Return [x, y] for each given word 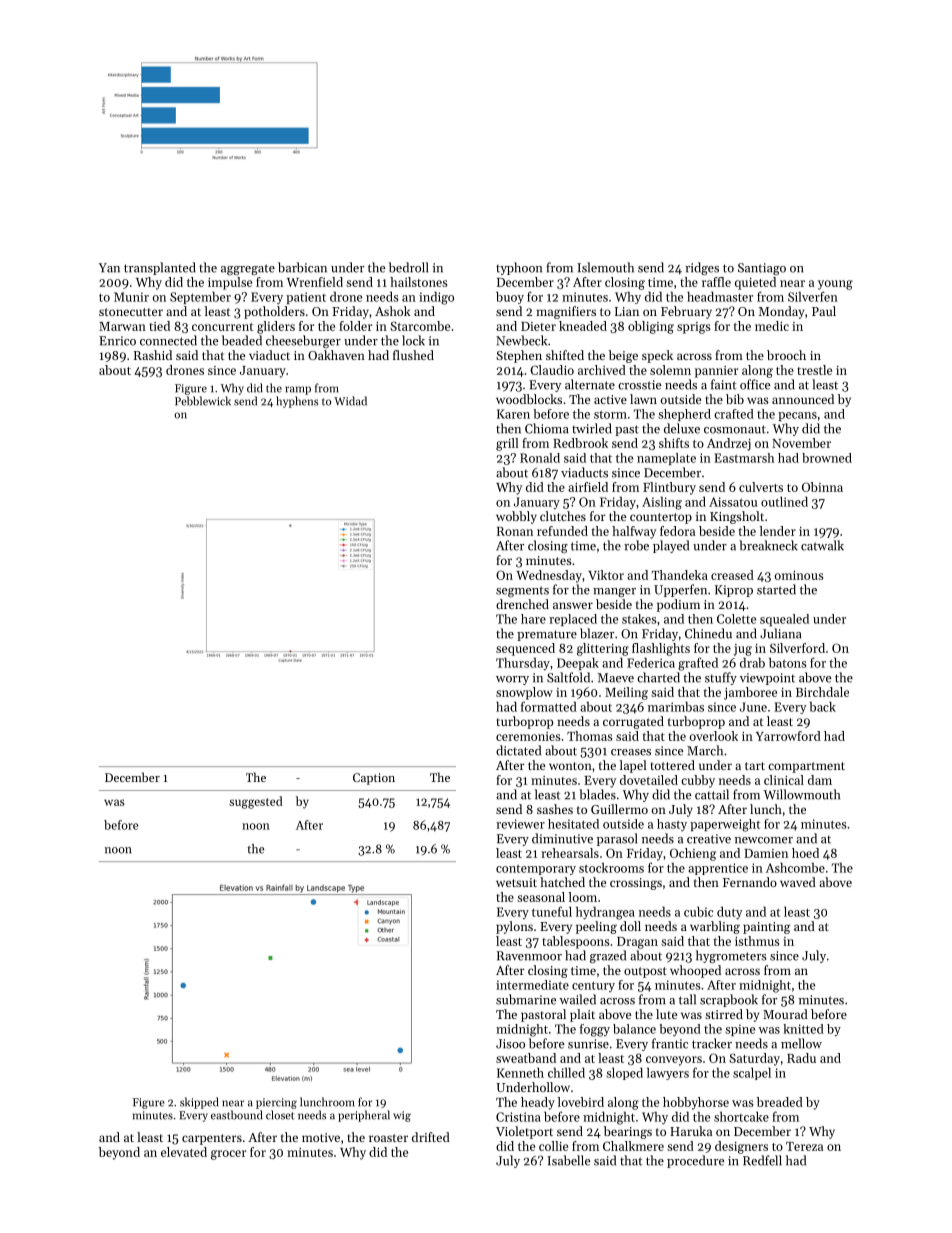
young [835, 285]
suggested [256, 802]
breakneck [768, 545]
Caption [374, 779]
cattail [712, 794]
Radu [801, 1058]
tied [159, 326]
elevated [184, 1152]
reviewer [520, 824]
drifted [431, 1137]
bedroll [408, 267]
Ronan [515, 531]
